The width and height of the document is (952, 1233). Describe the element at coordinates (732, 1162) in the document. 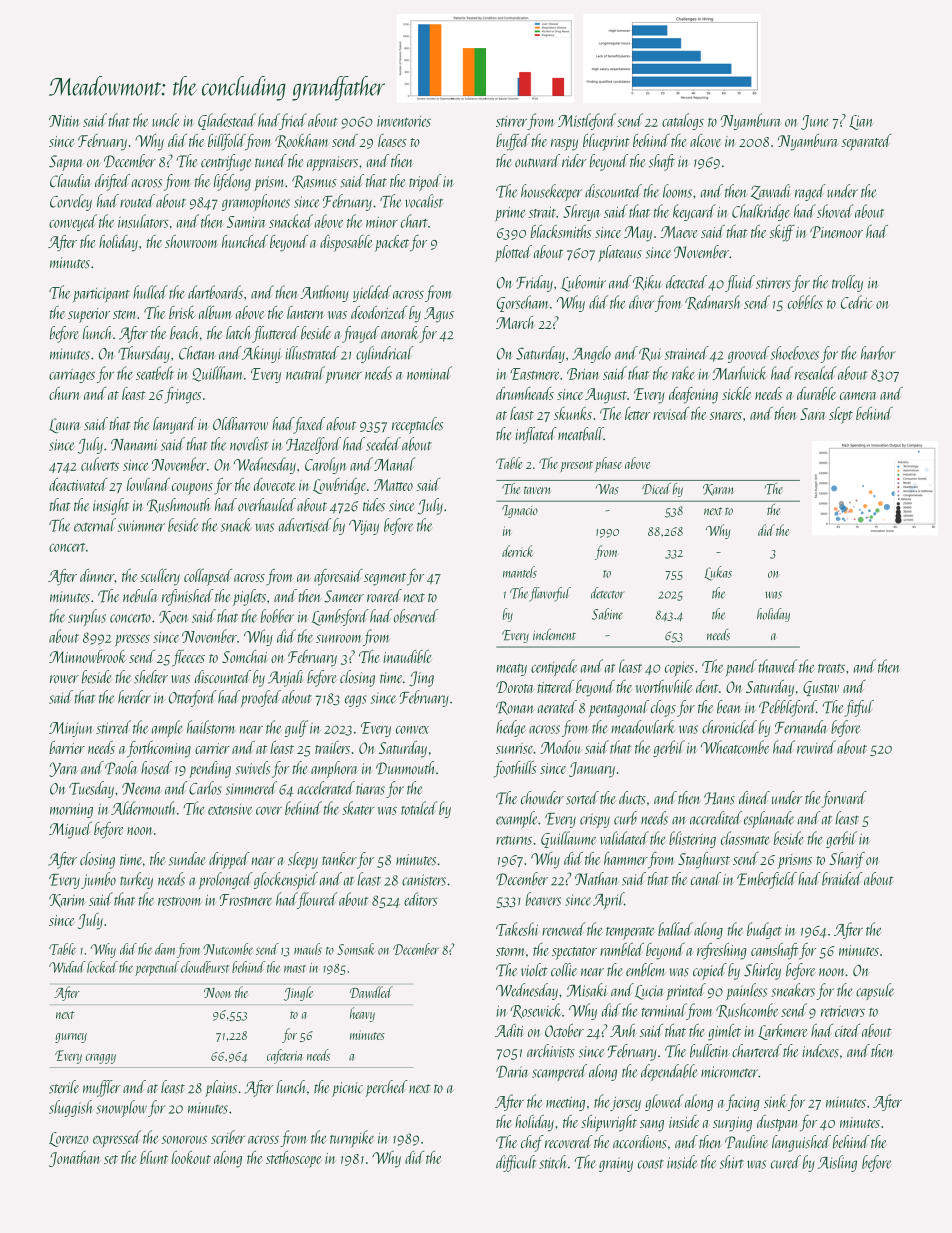

I see `shirt` at that location.
